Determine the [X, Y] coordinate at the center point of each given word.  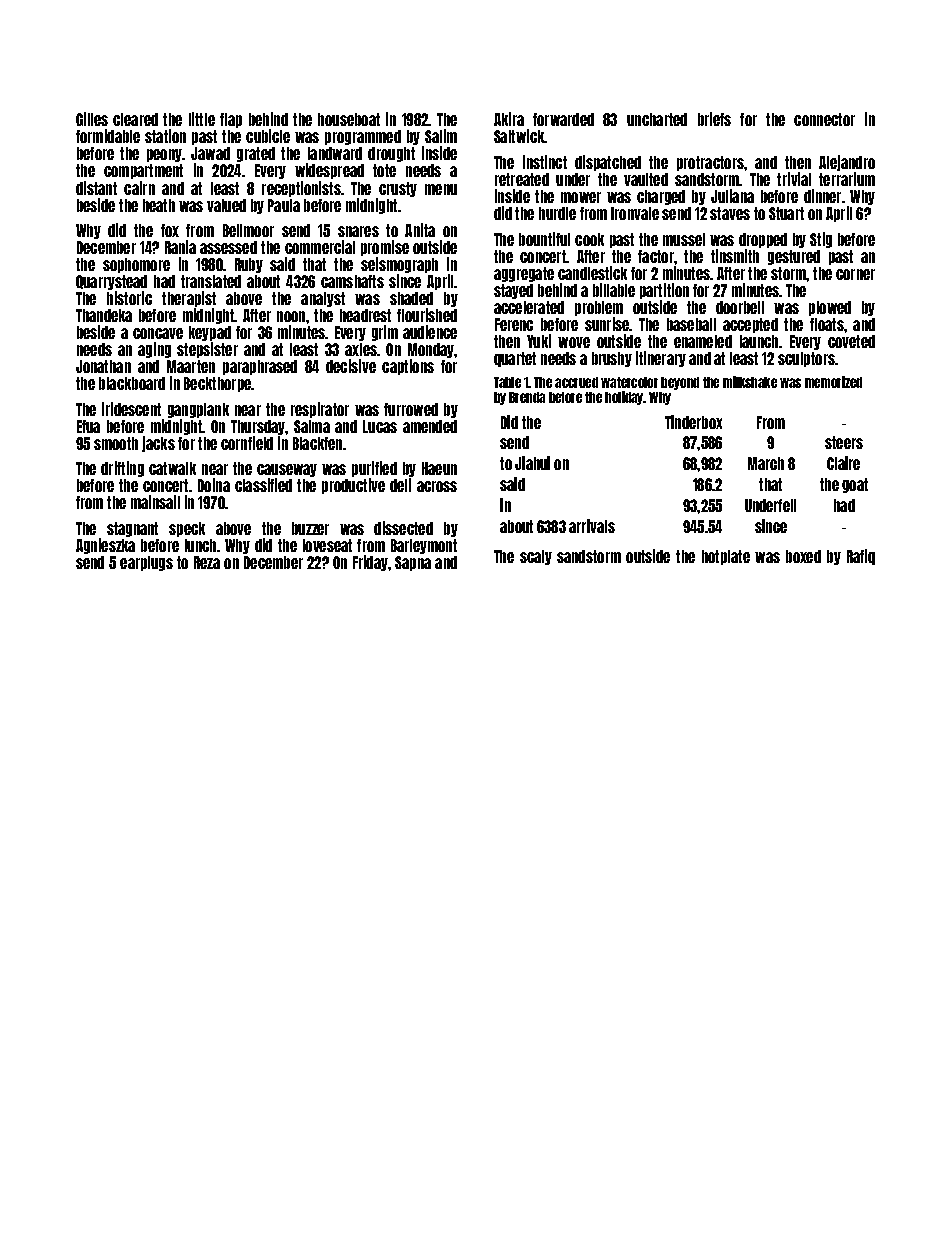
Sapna [413, 563]
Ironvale [635, 213]
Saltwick [519, 136]
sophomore [136, 265]
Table [507, 382]
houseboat [349, 119]
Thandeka [104, 315]
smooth [116, 443]
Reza [207, 562]
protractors [710, 163]
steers [844, 442]
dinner [822, 196]
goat [855, 485]
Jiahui [532, 463]
